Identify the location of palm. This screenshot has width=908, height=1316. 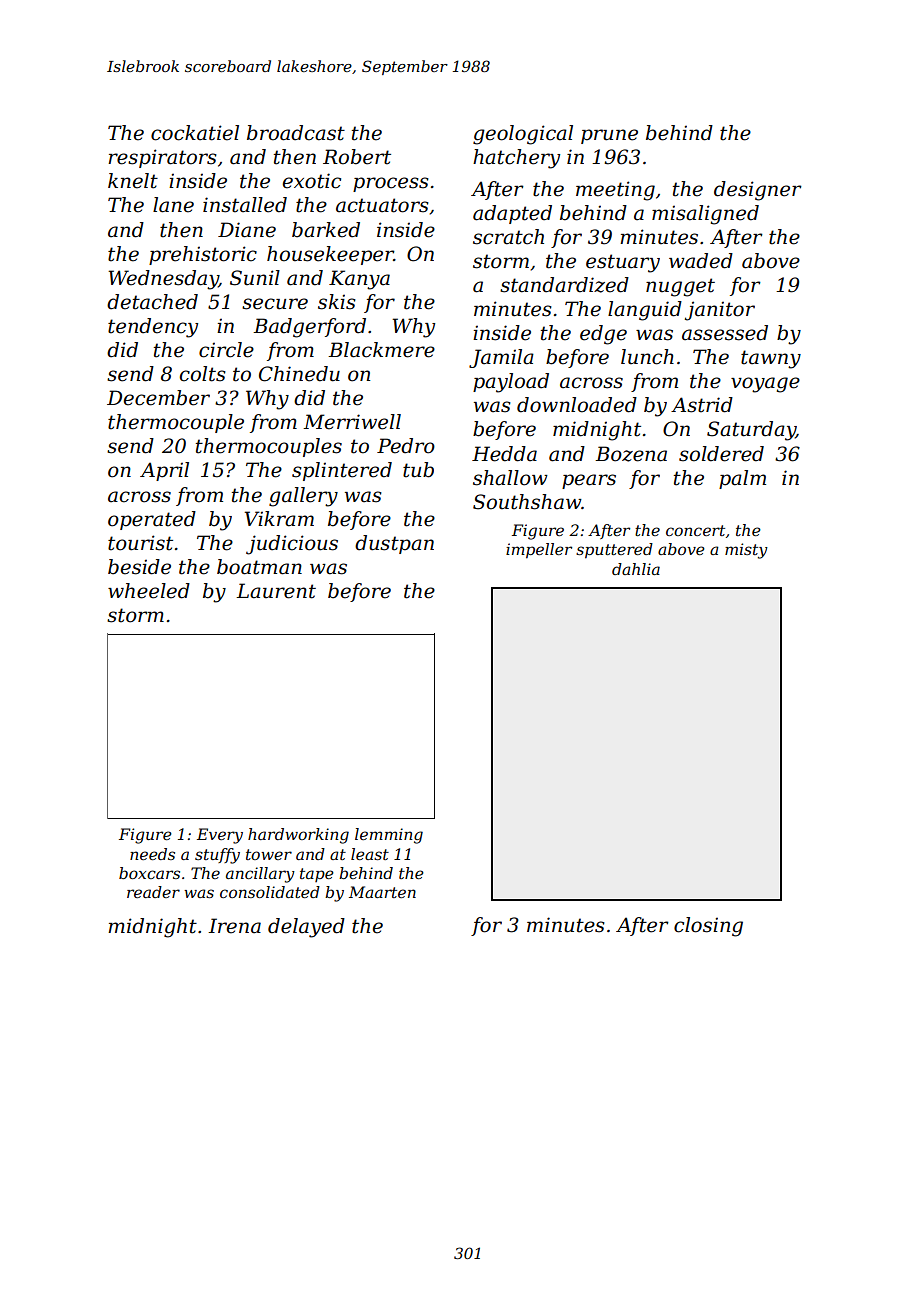
(742, 479).
